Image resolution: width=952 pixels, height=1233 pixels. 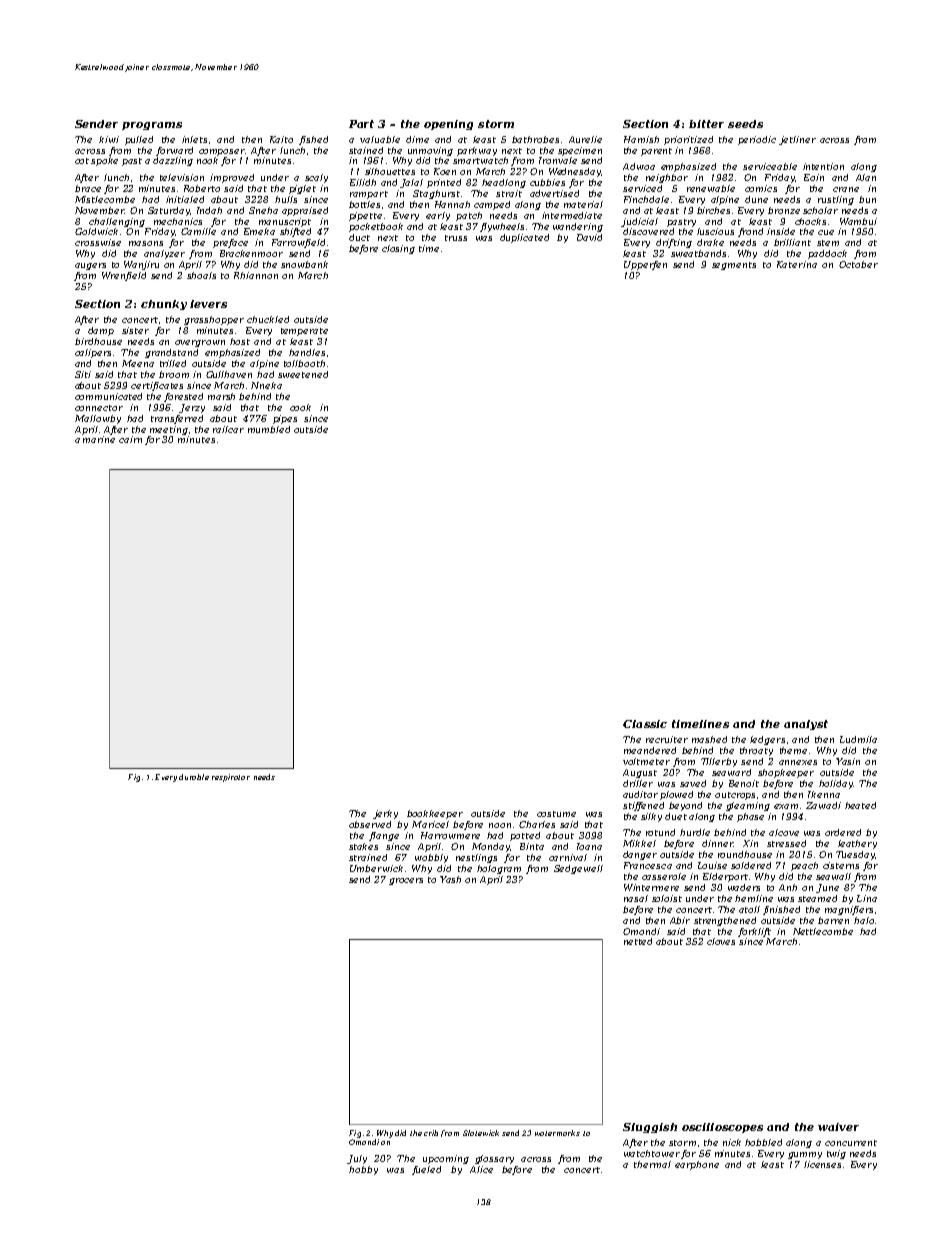 I want to click on marine, so click(x=99, y=439).
